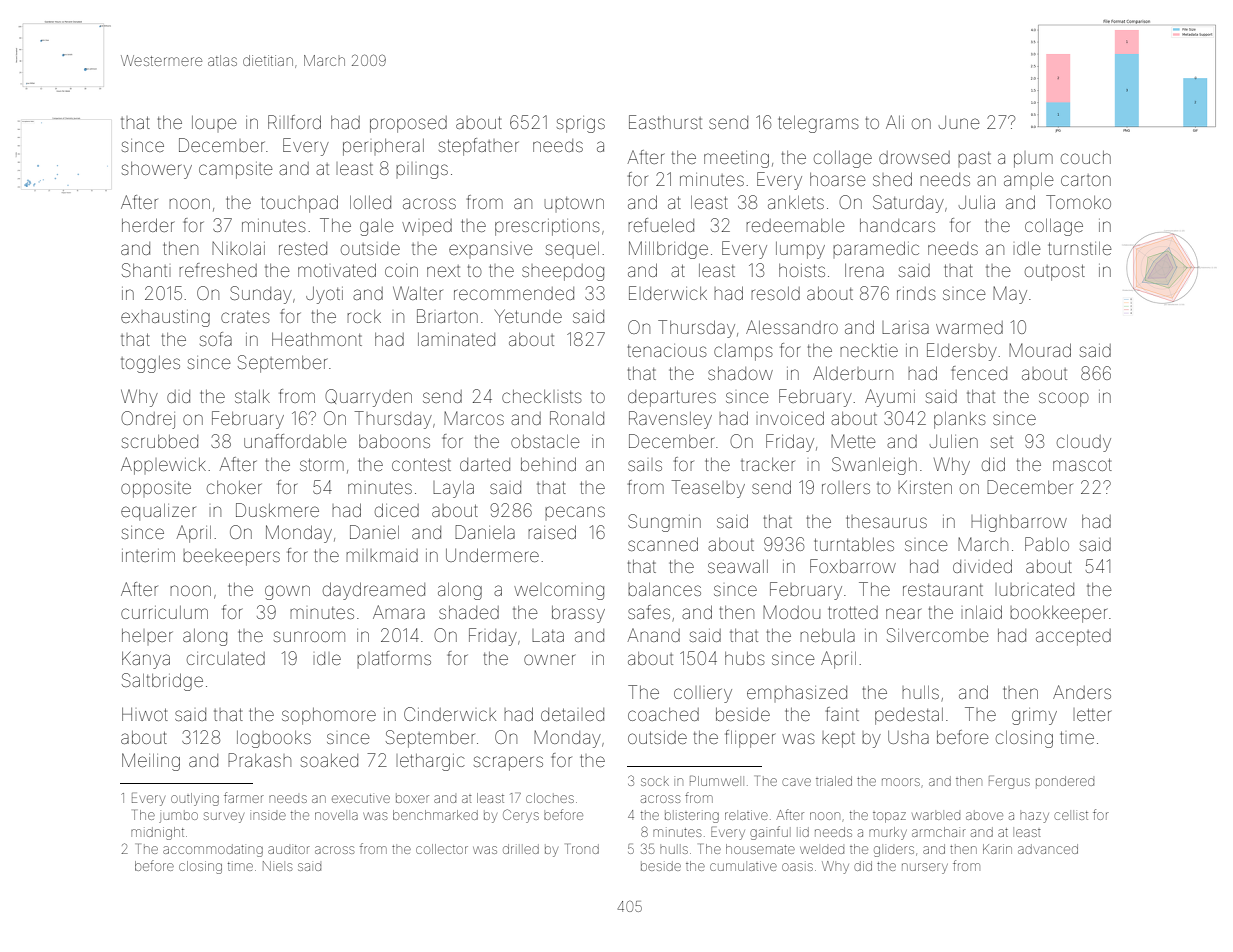 The width and height of the screenshot is (1233, 952). Describe the element at coordinates (1073, 637) in the screenshot. I see `accepted` at that location.
